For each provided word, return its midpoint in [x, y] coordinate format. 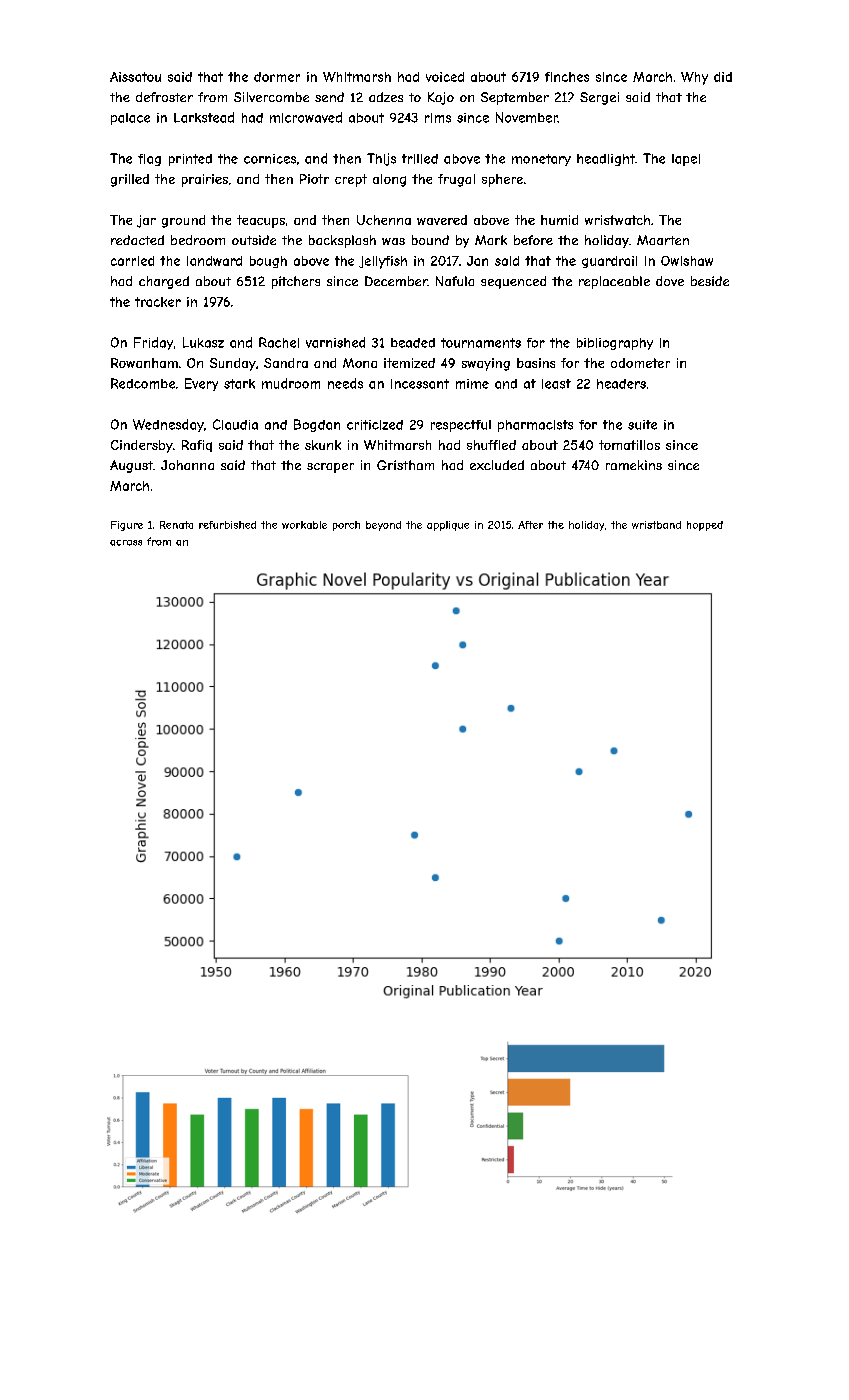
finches [567, 77]
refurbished [227, 525]
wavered [442, 220]
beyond [383, 526]
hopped [705, 526]
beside [710, 281]
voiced [445, 77]
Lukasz [203, 342]
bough [268, 262]
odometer [640, 363]
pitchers [296, 282]
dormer [277, 77]
